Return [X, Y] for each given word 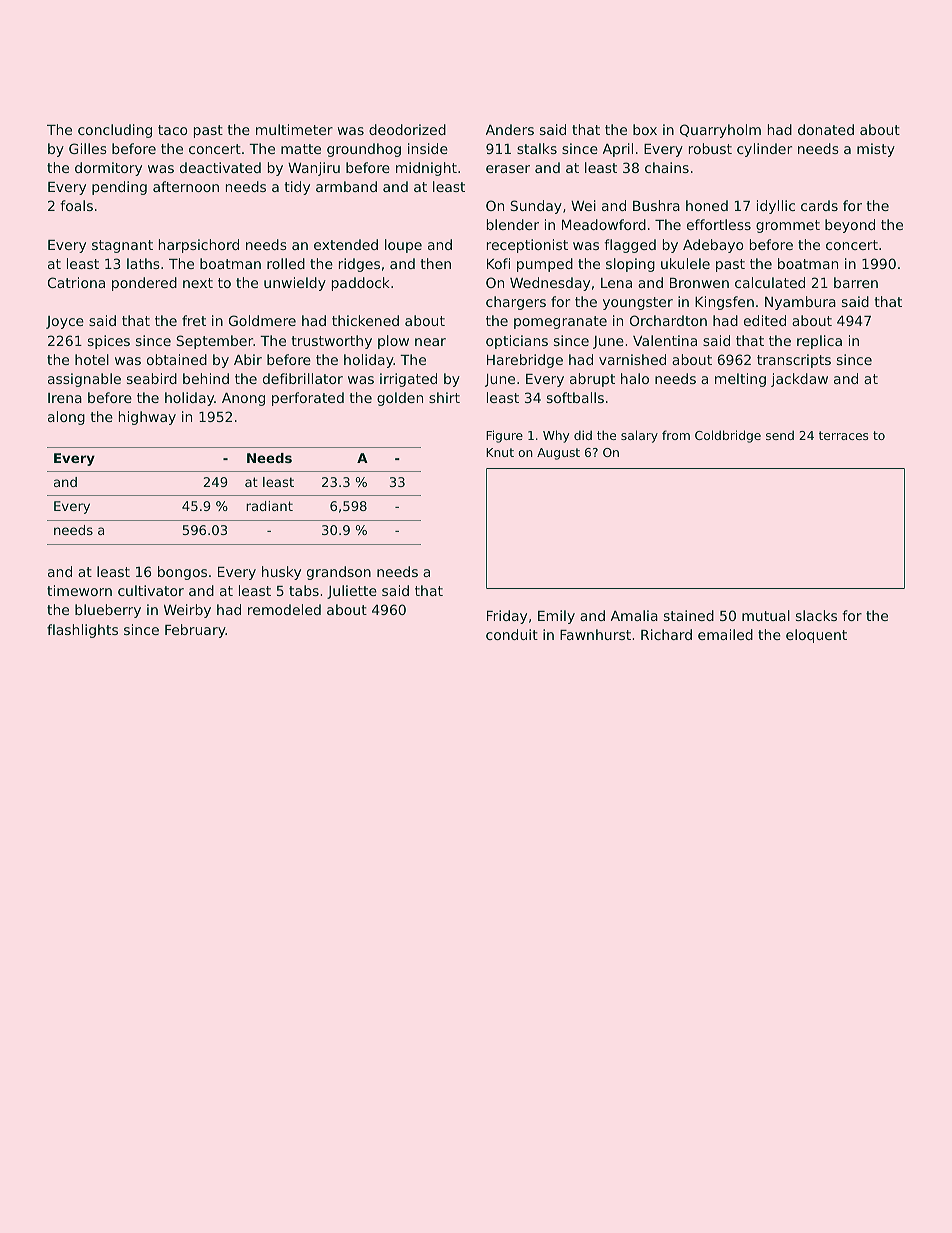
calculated [770, 282]
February [195, 631]
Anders [510, 129]
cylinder [764, 150]
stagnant [122, 246]
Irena [65, 398]
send [780, 435]
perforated [308, 399]
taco [172, 130]
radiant [269, 506]
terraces [843, 435]
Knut [500, 452]
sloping [630, 265]
